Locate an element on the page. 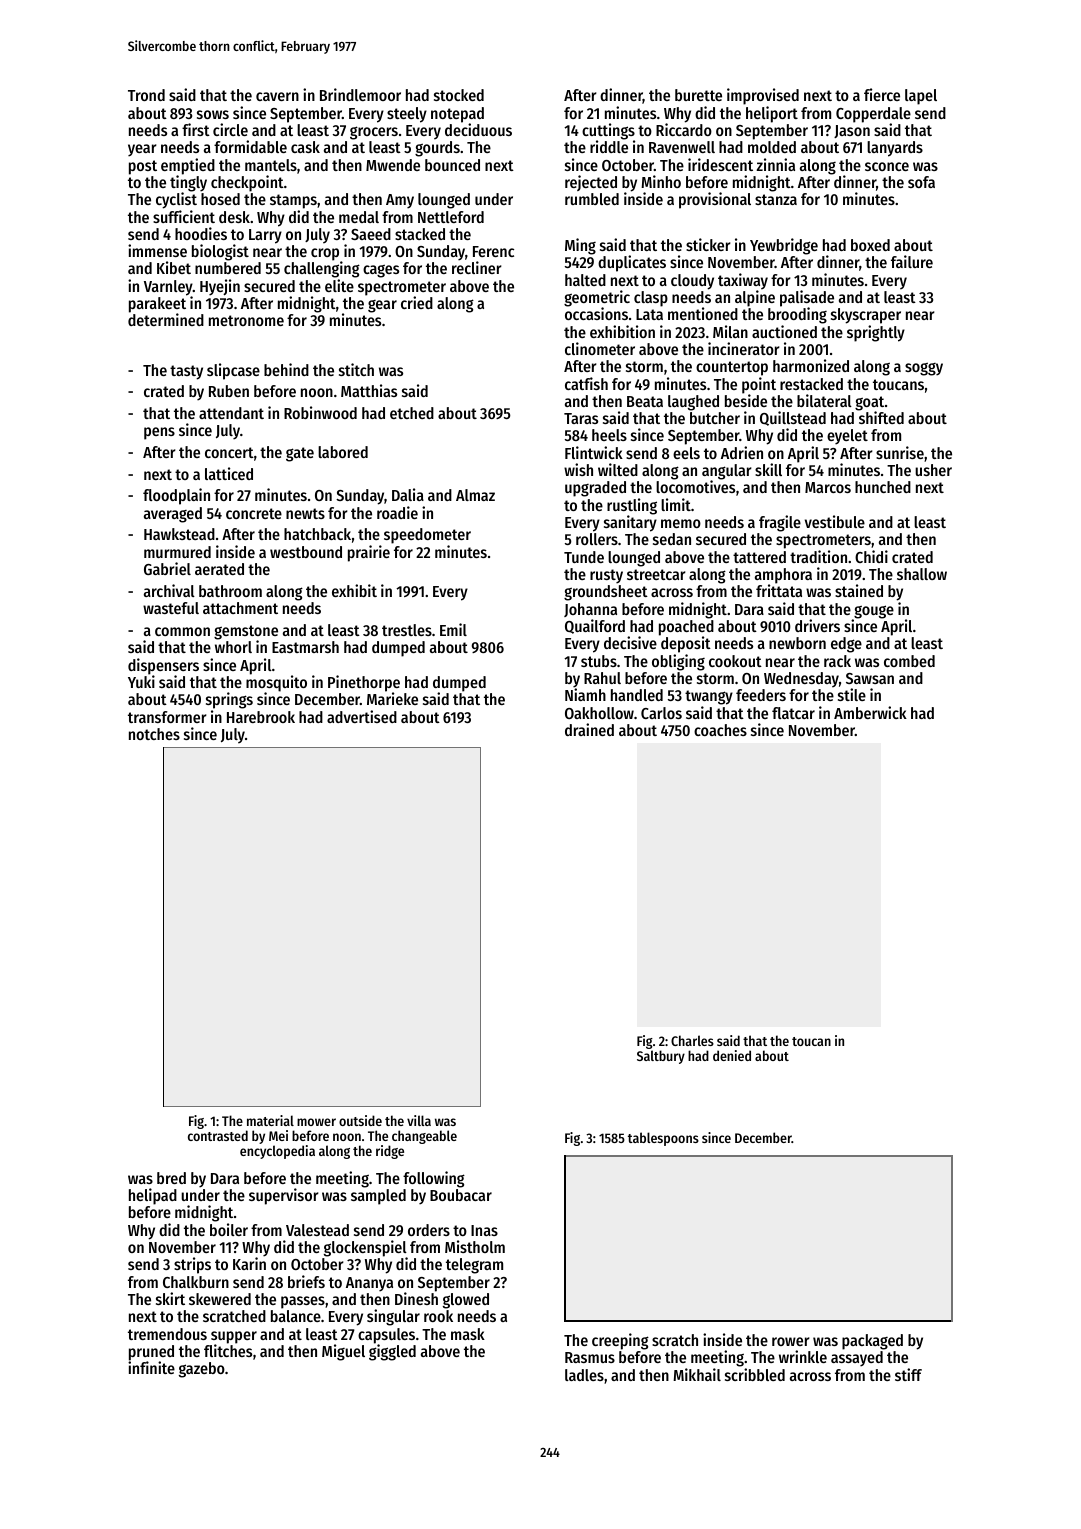  denied is located at coordinates (732, 1055).
